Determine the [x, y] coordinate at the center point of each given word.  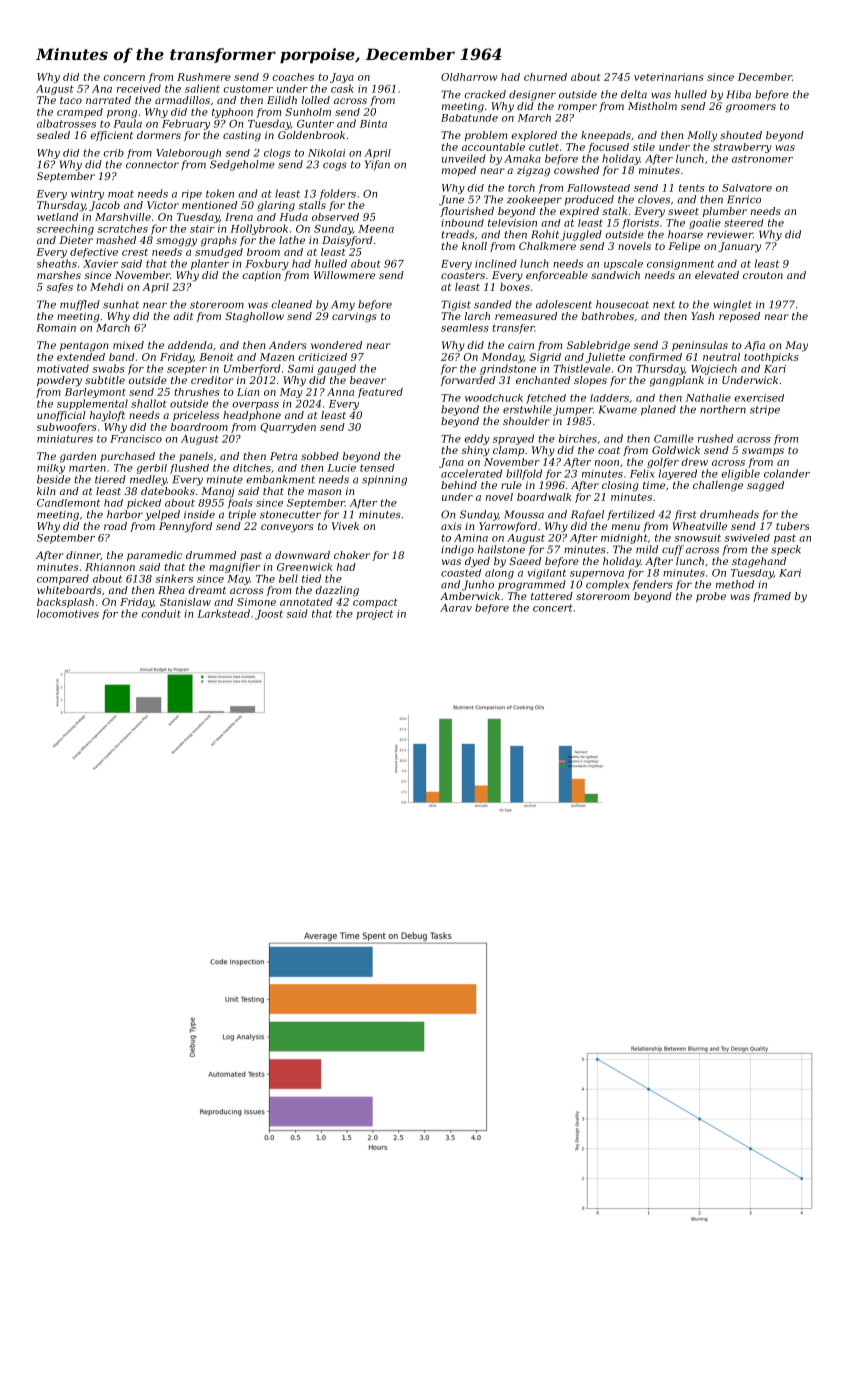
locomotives [68, 613]
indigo [457, 550]
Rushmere [204, 77]
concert [553, 608]
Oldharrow [469, 77]
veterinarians [669, 77]
